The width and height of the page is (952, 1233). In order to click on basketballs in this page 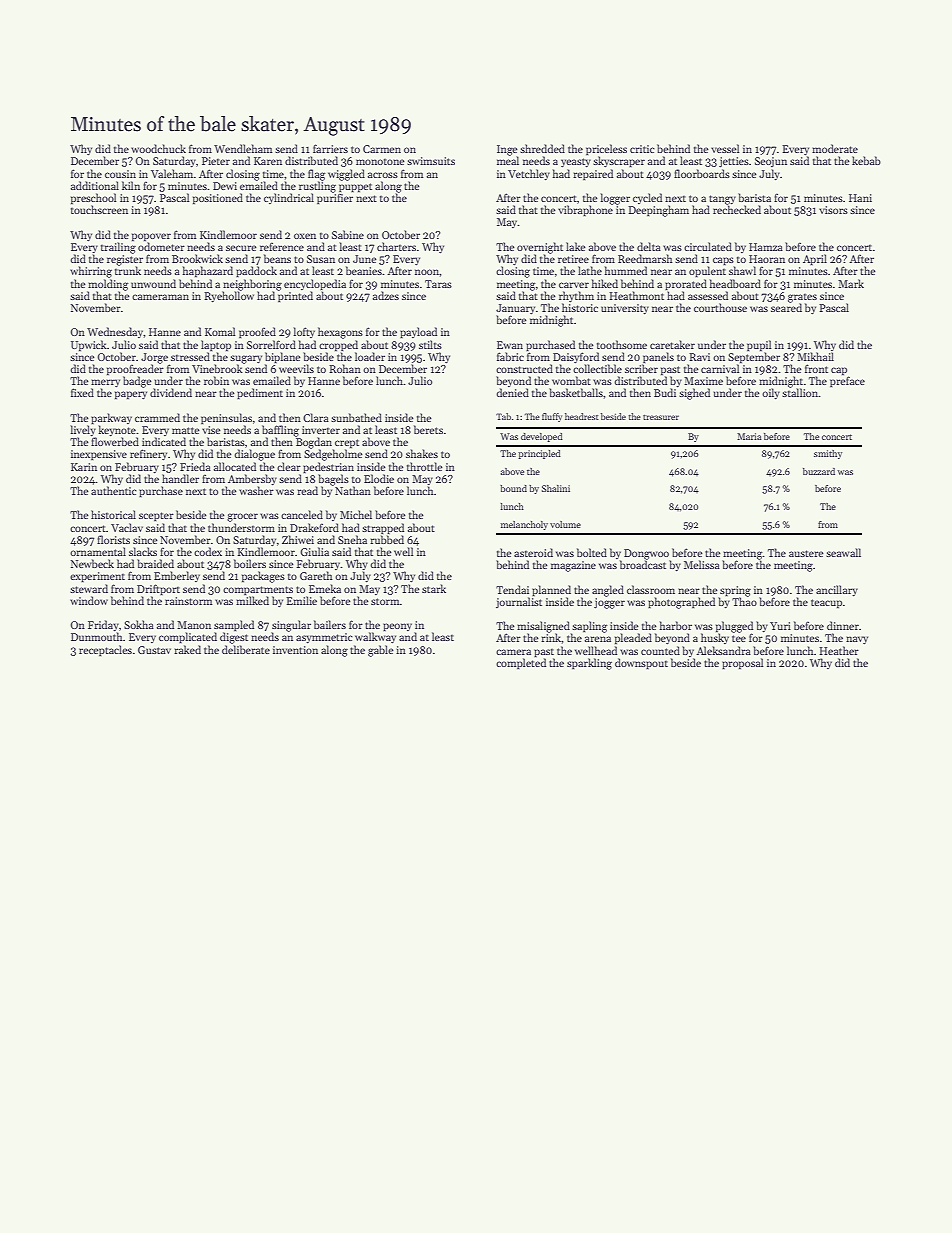, I will do `click(576, 392)`.
